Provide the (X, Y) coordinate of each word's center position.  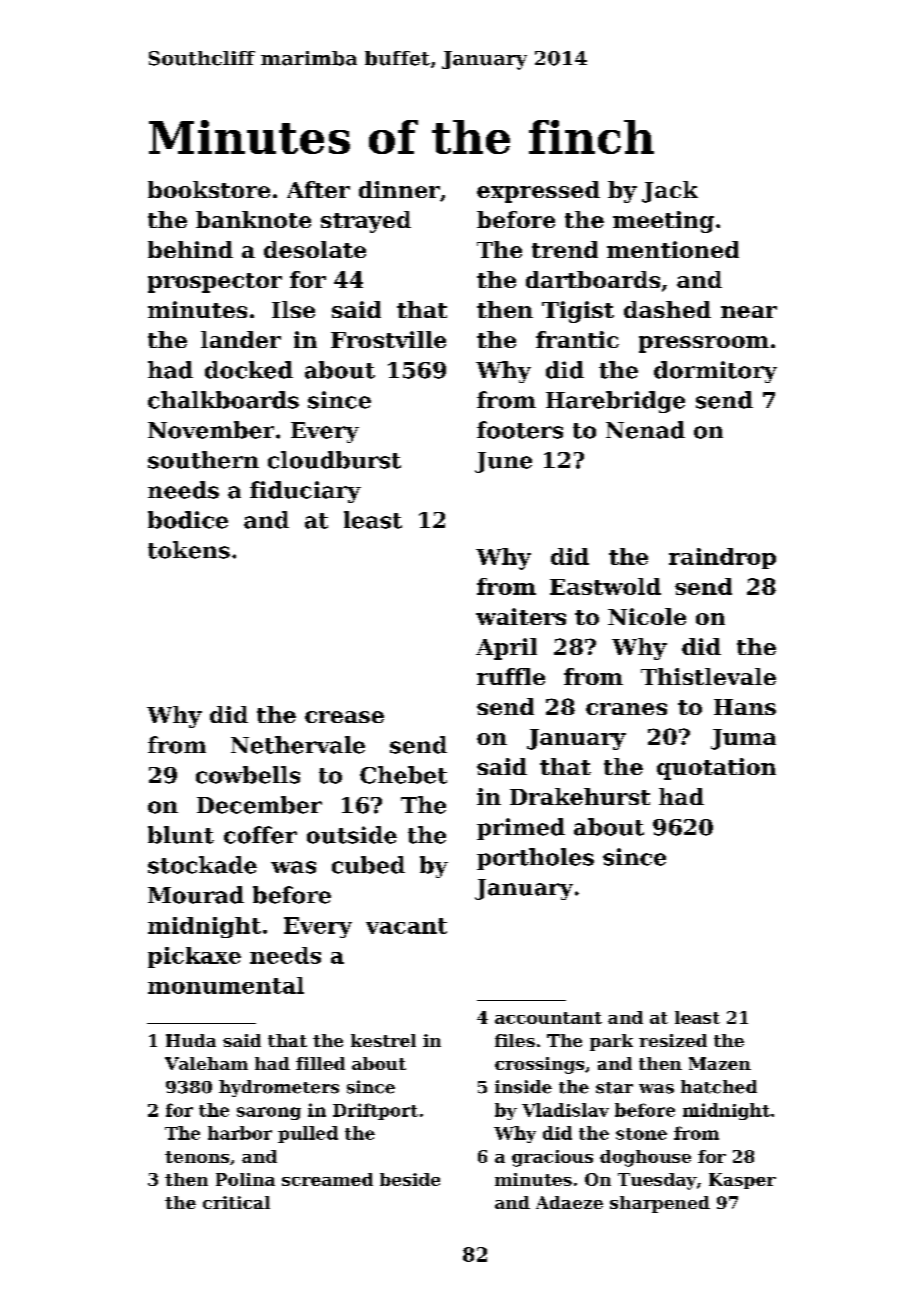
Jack (670, 192)
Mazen (720, 1063)
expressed (538, 192)
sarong (269, 1113)
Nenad (645, 430)
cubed (368, 865)
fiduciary (305, 492)
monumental (226, 985)
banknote (253, 219)
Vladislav (565, 1110)
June (503, 462)
